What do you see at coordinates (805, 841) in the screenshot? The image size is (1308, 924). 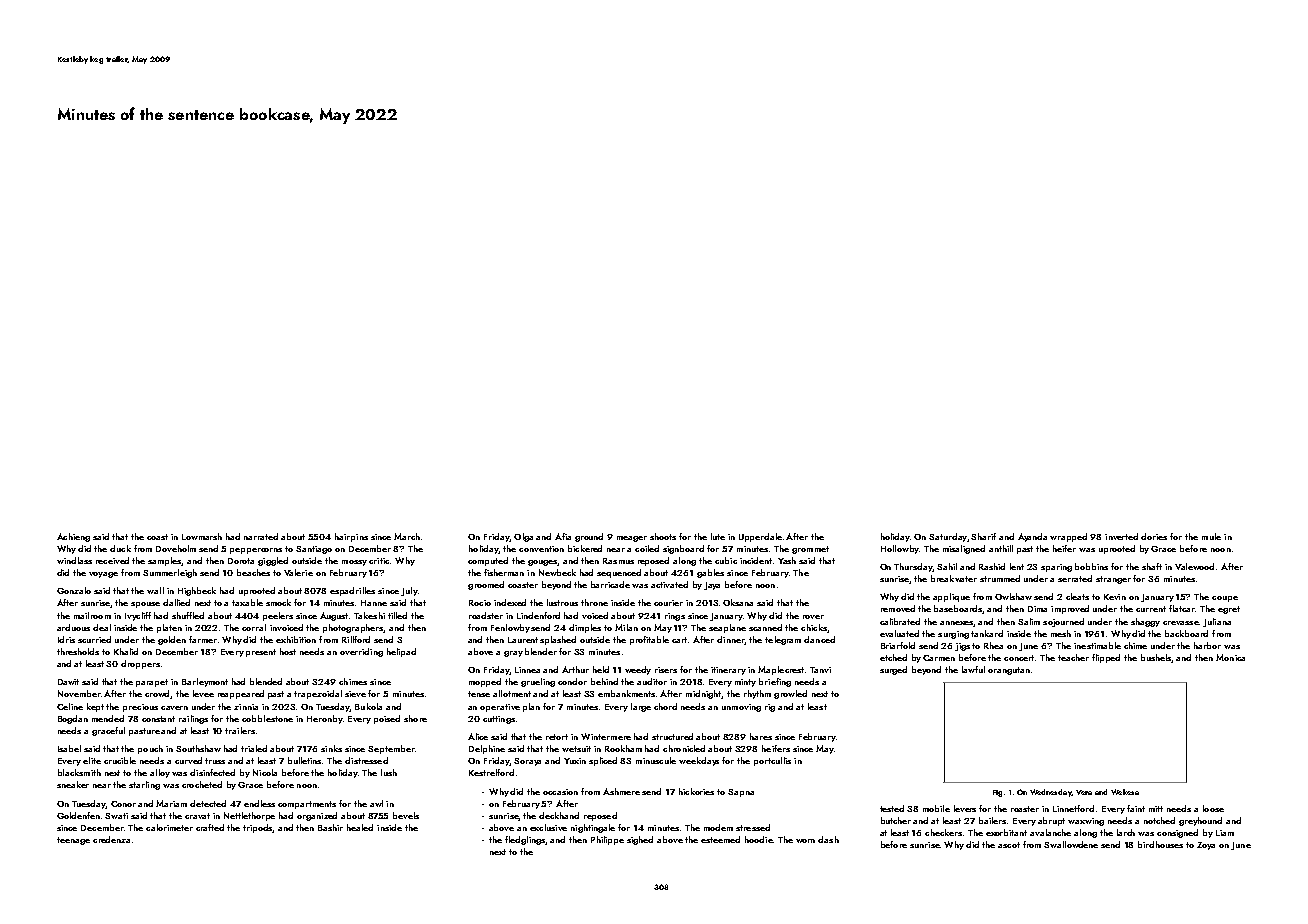 I see `worn` at bounding box center [805, 841].
